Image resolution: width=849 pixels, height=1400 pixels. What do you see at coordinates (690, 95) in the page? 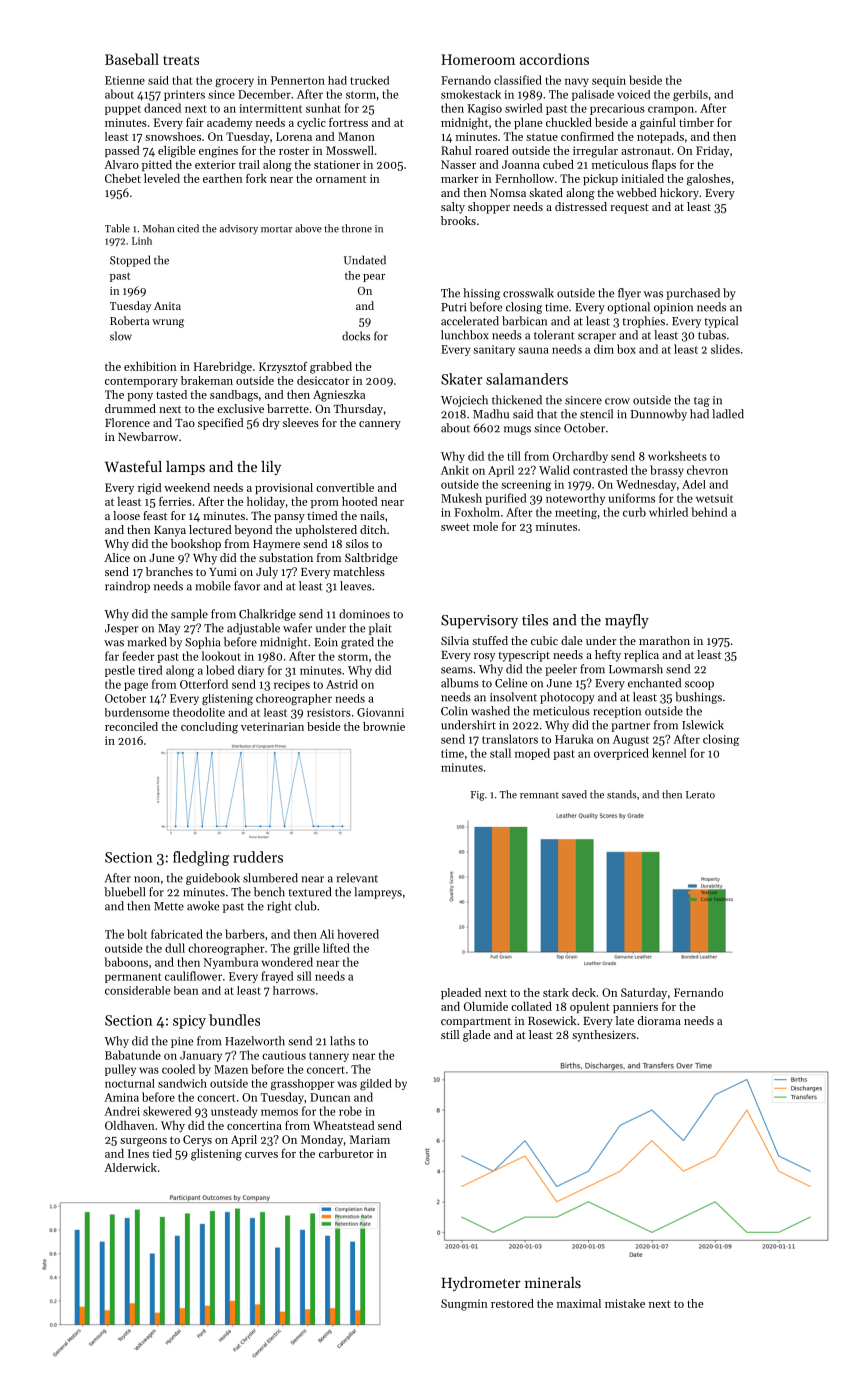
I see `gerbils` at bounding box center [690, 95].
